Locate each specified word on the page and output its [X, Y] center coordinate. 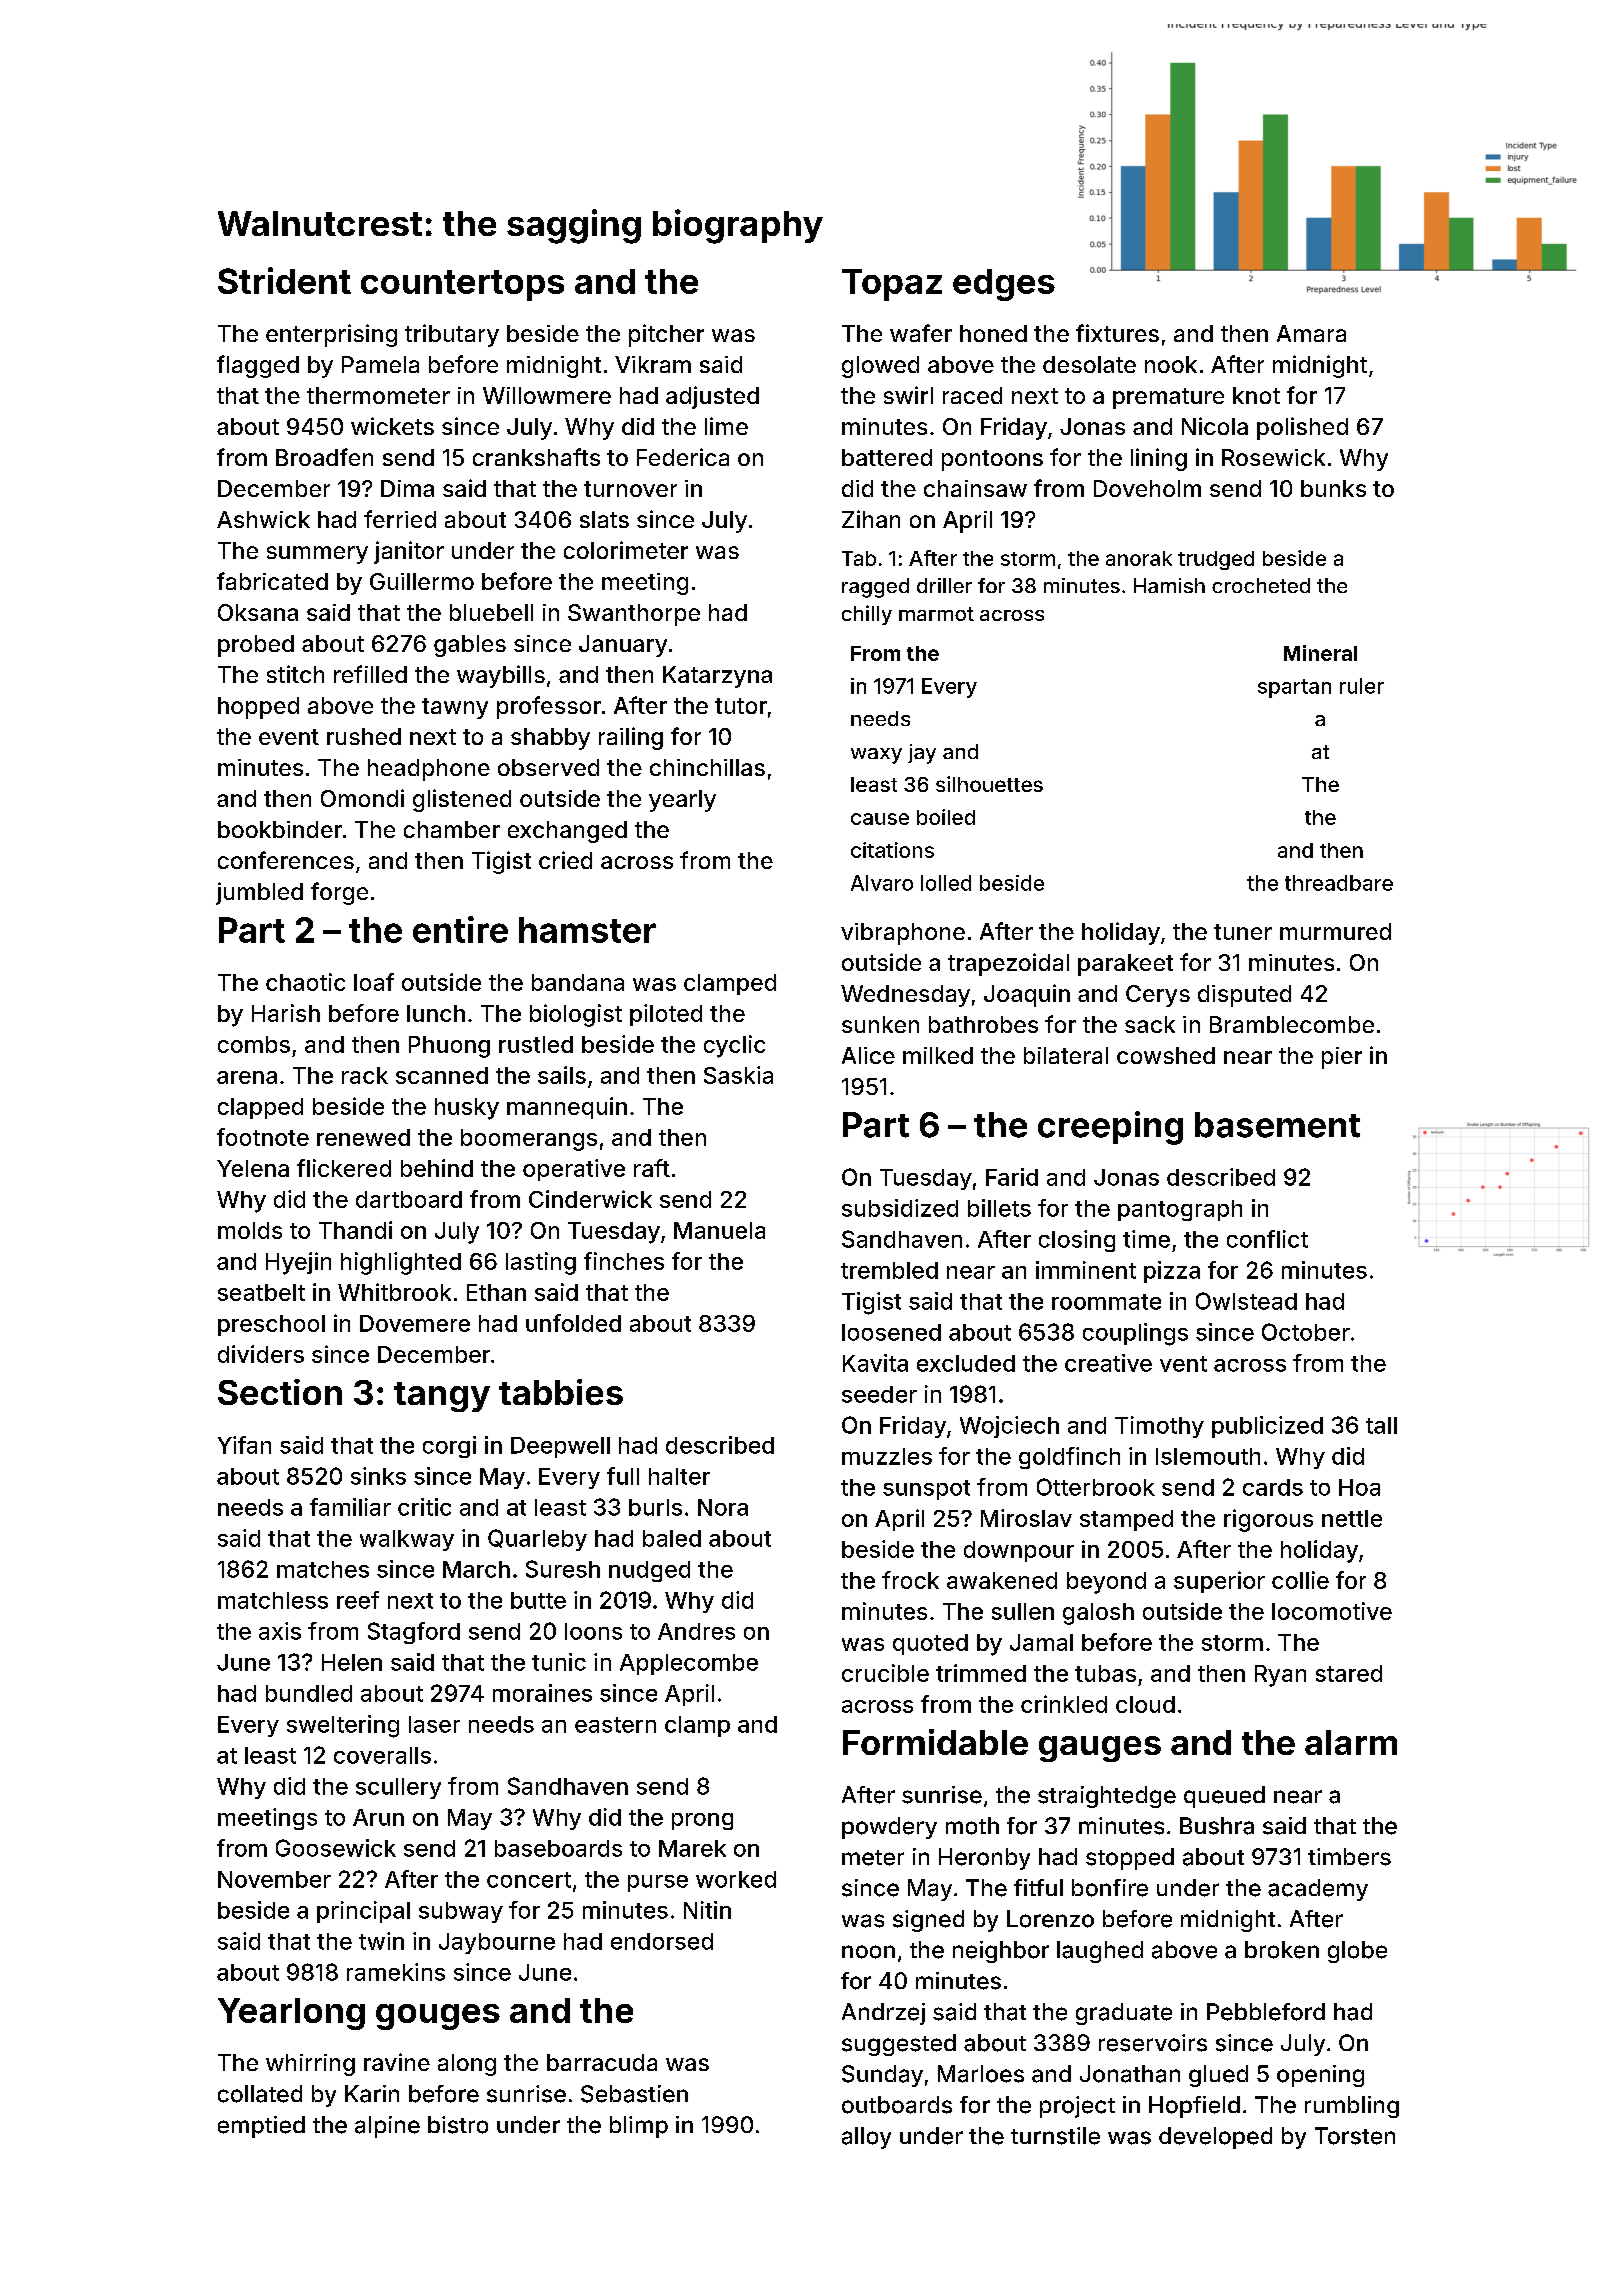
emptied [261, 2127]
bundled [309, 1693]
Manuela [719, 1230]
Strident [284, 280]
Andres [696, 1631]
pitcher [666, 335]
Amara [1311, 333]
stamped [1126, 1520]
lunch [436, 1013]
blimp [639, 2127]
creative [1108, 1363]
